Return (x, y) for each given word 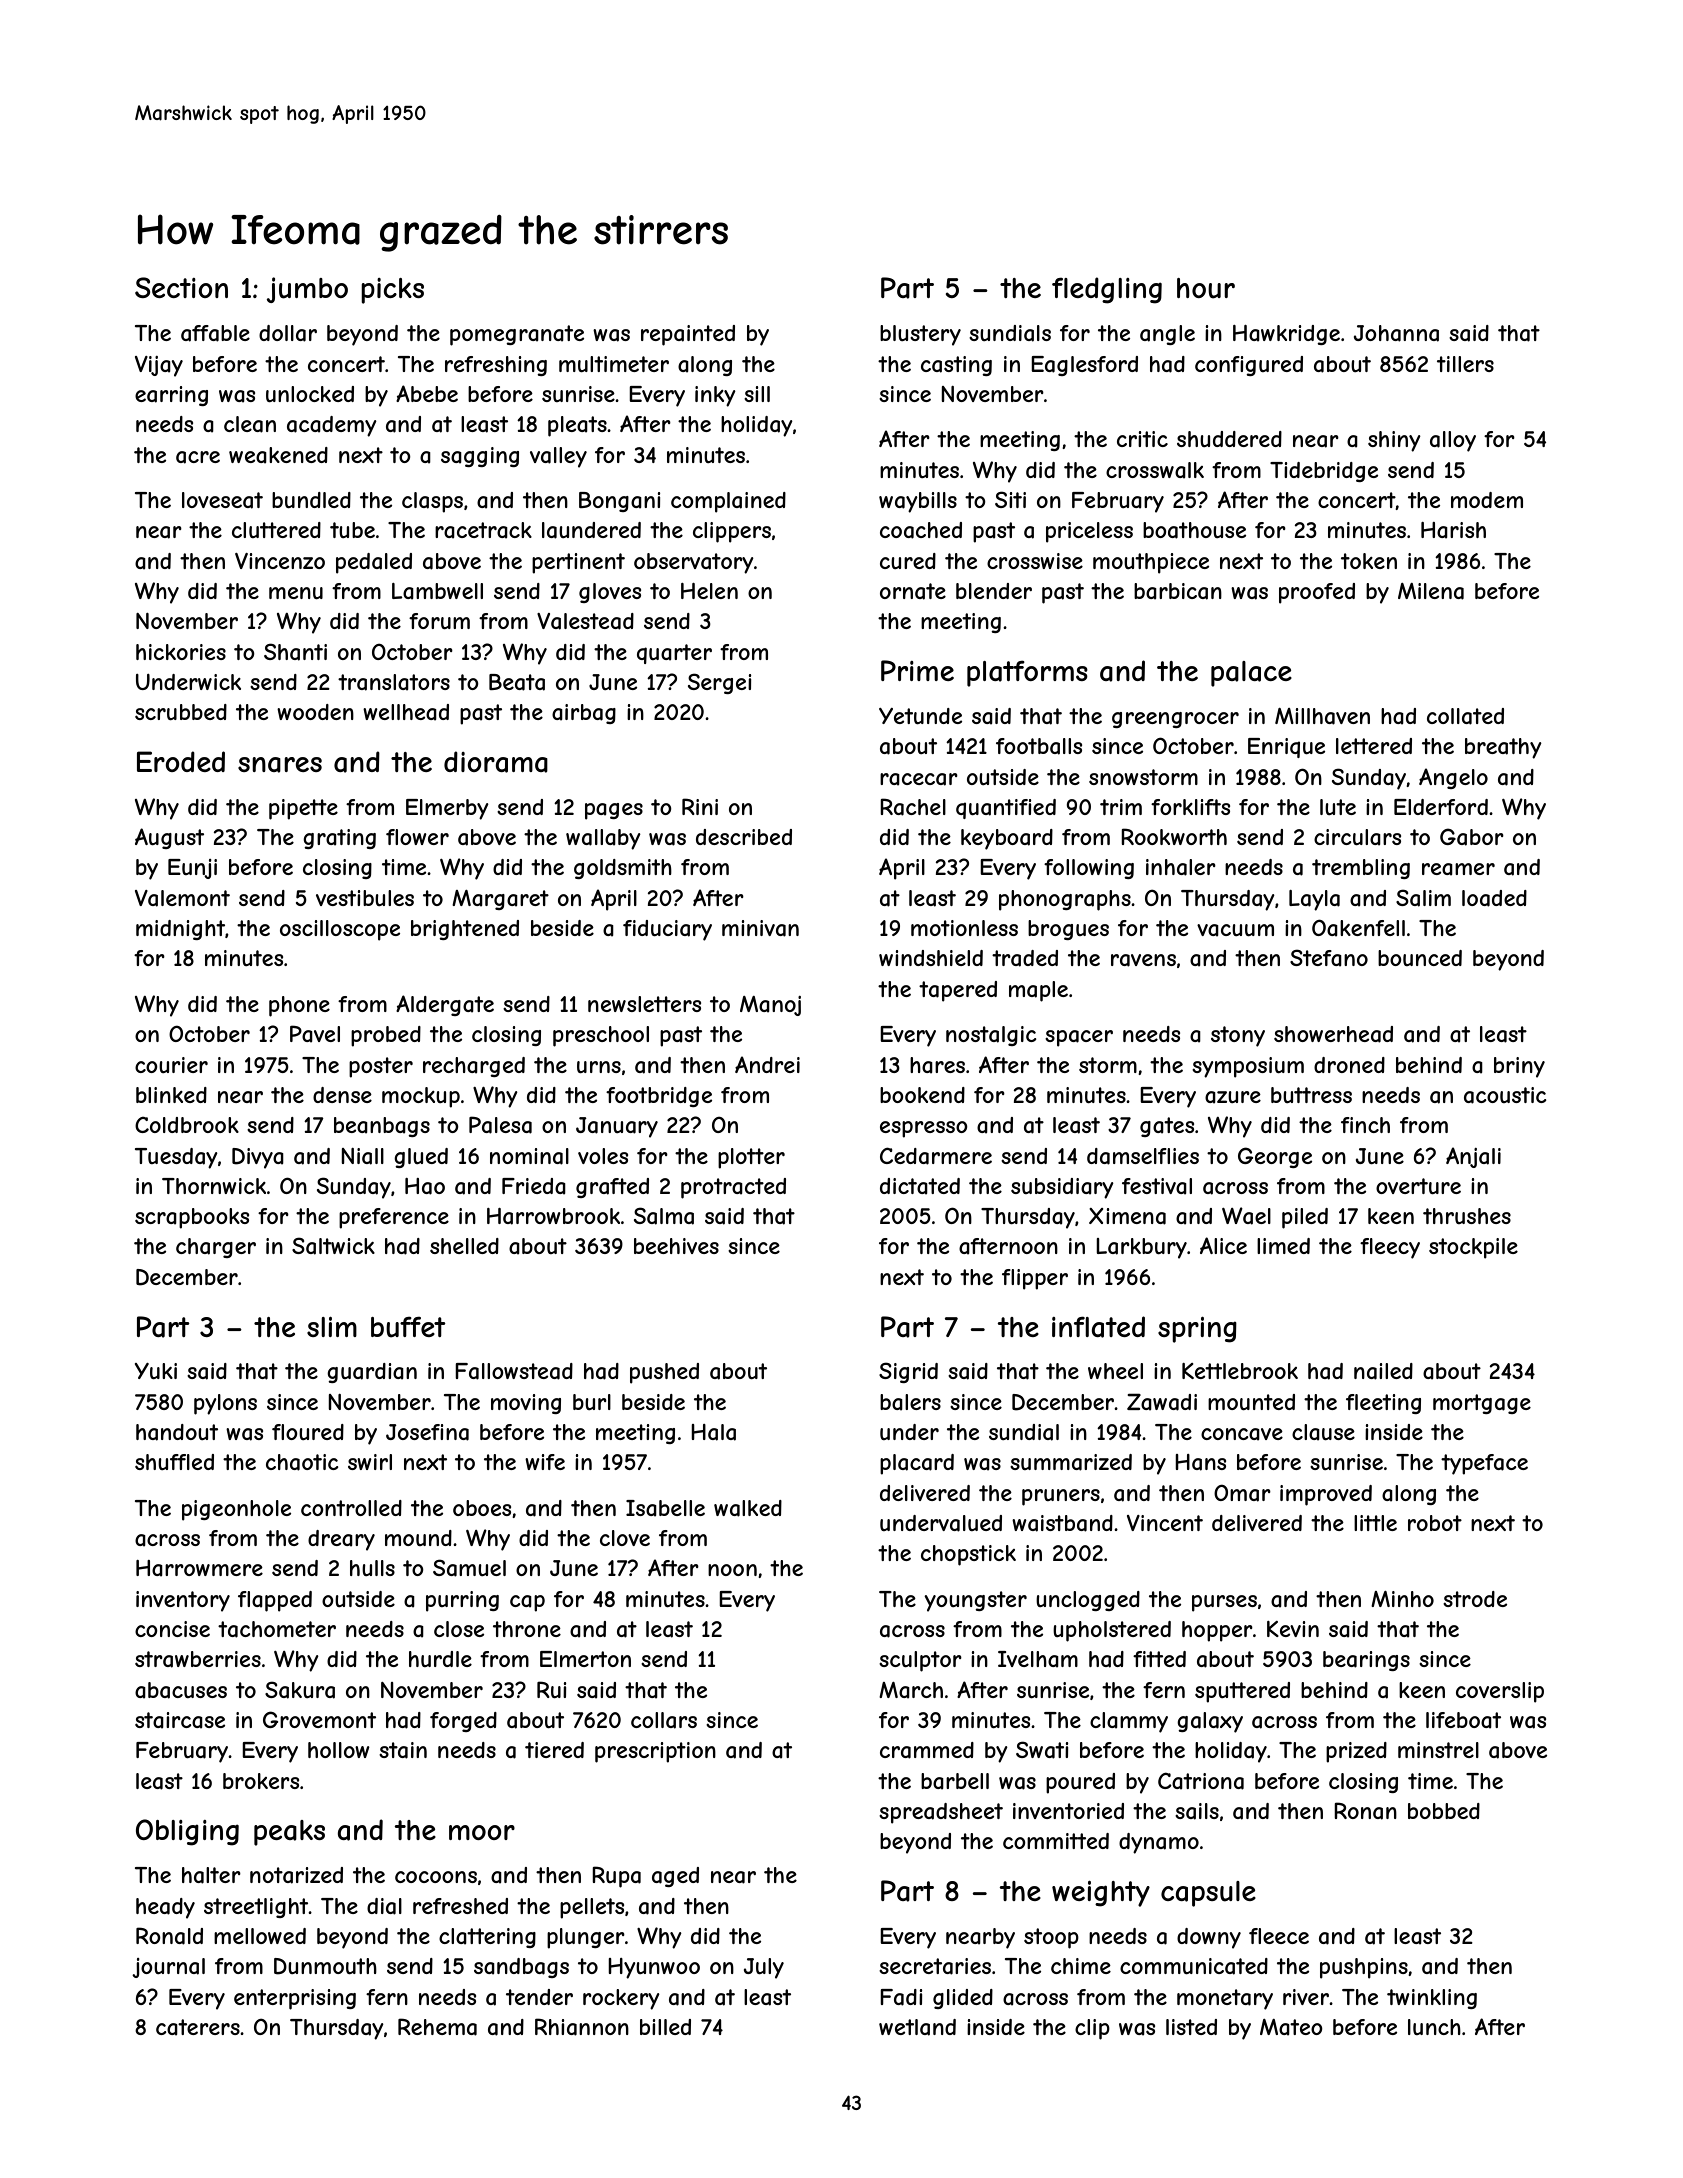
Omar (1242, 1493)
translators (394, 682)
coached (921, 530)
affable (215, 333)
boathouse (1194, 530)
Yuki (156, 1371)
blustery (920, 335)
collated (1465, 716)
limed (1283, 1246)
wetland (917, 2027)
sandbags (521, 1968)
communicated (1194, 1966)
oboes (482, 1508)
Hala (713, 1432)
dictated (920, 1186)
